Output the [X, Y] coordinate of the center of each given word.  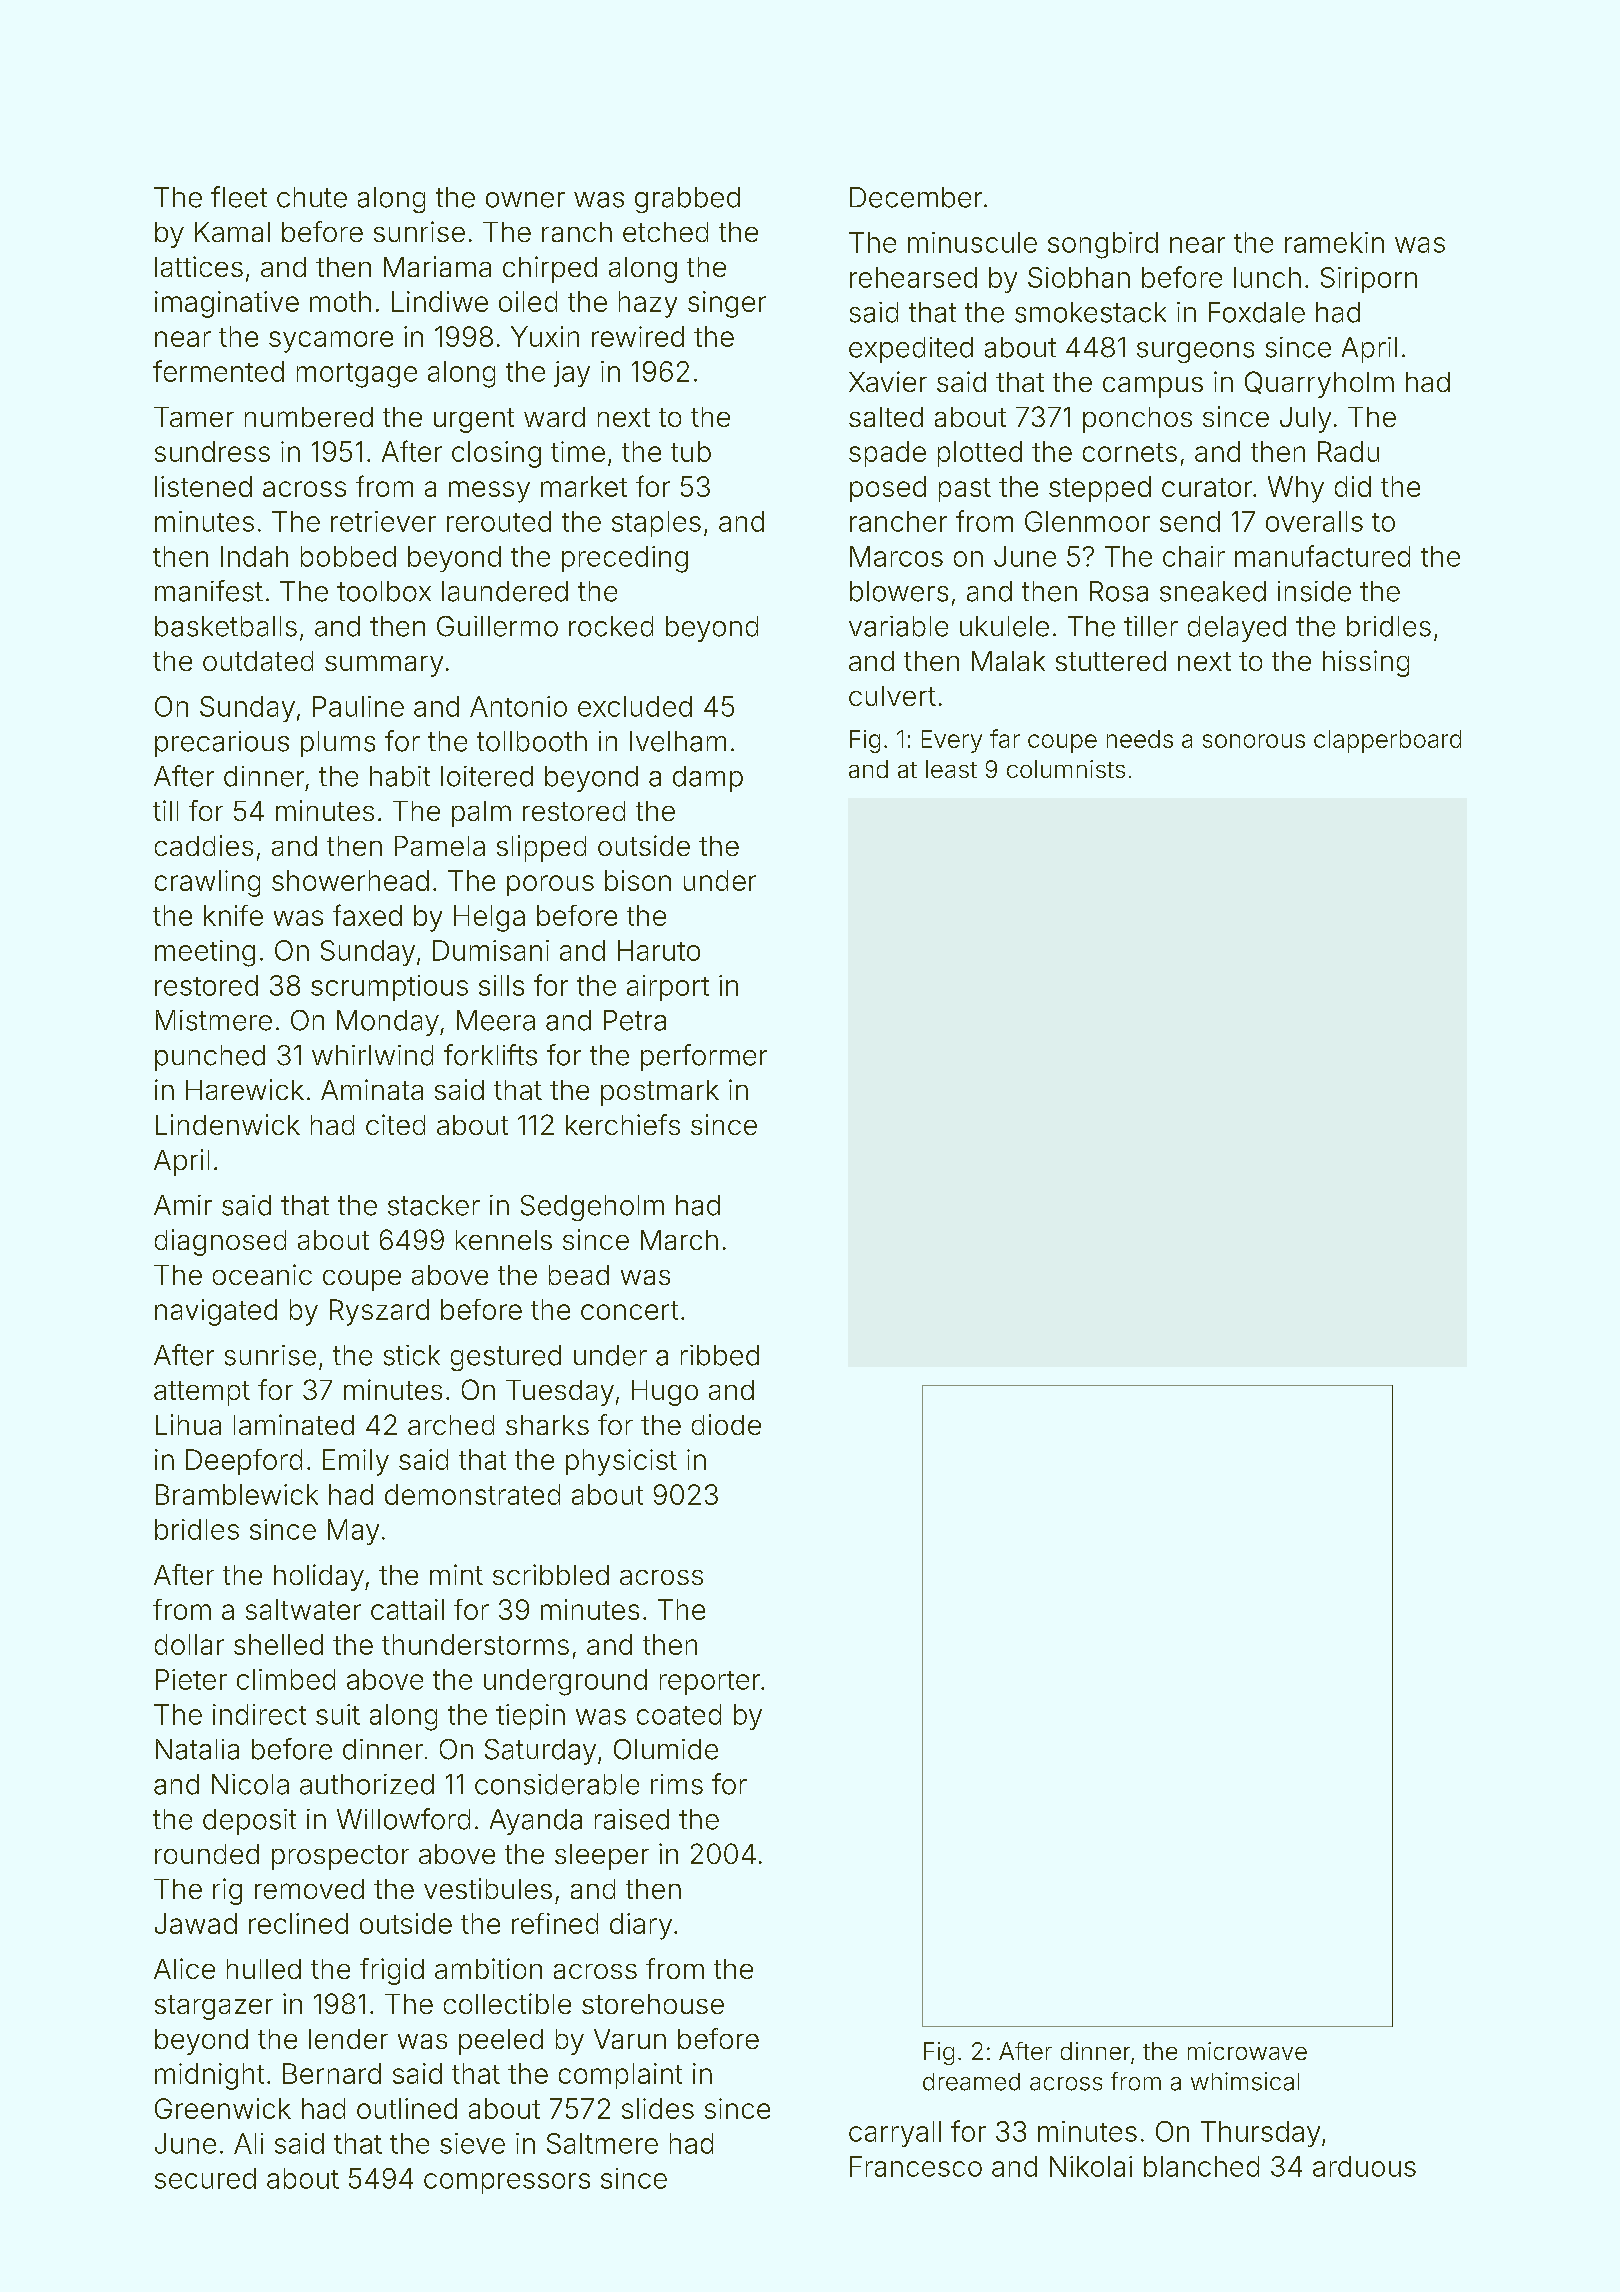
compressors [507, 2183]
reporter [710, 1683]
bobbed [348, 556]
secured [205, 2178]
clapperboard [1387, 741]
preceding [625, 559]
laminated [294, 1424]
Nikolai [1091, 2166]
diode [726, 1424]
